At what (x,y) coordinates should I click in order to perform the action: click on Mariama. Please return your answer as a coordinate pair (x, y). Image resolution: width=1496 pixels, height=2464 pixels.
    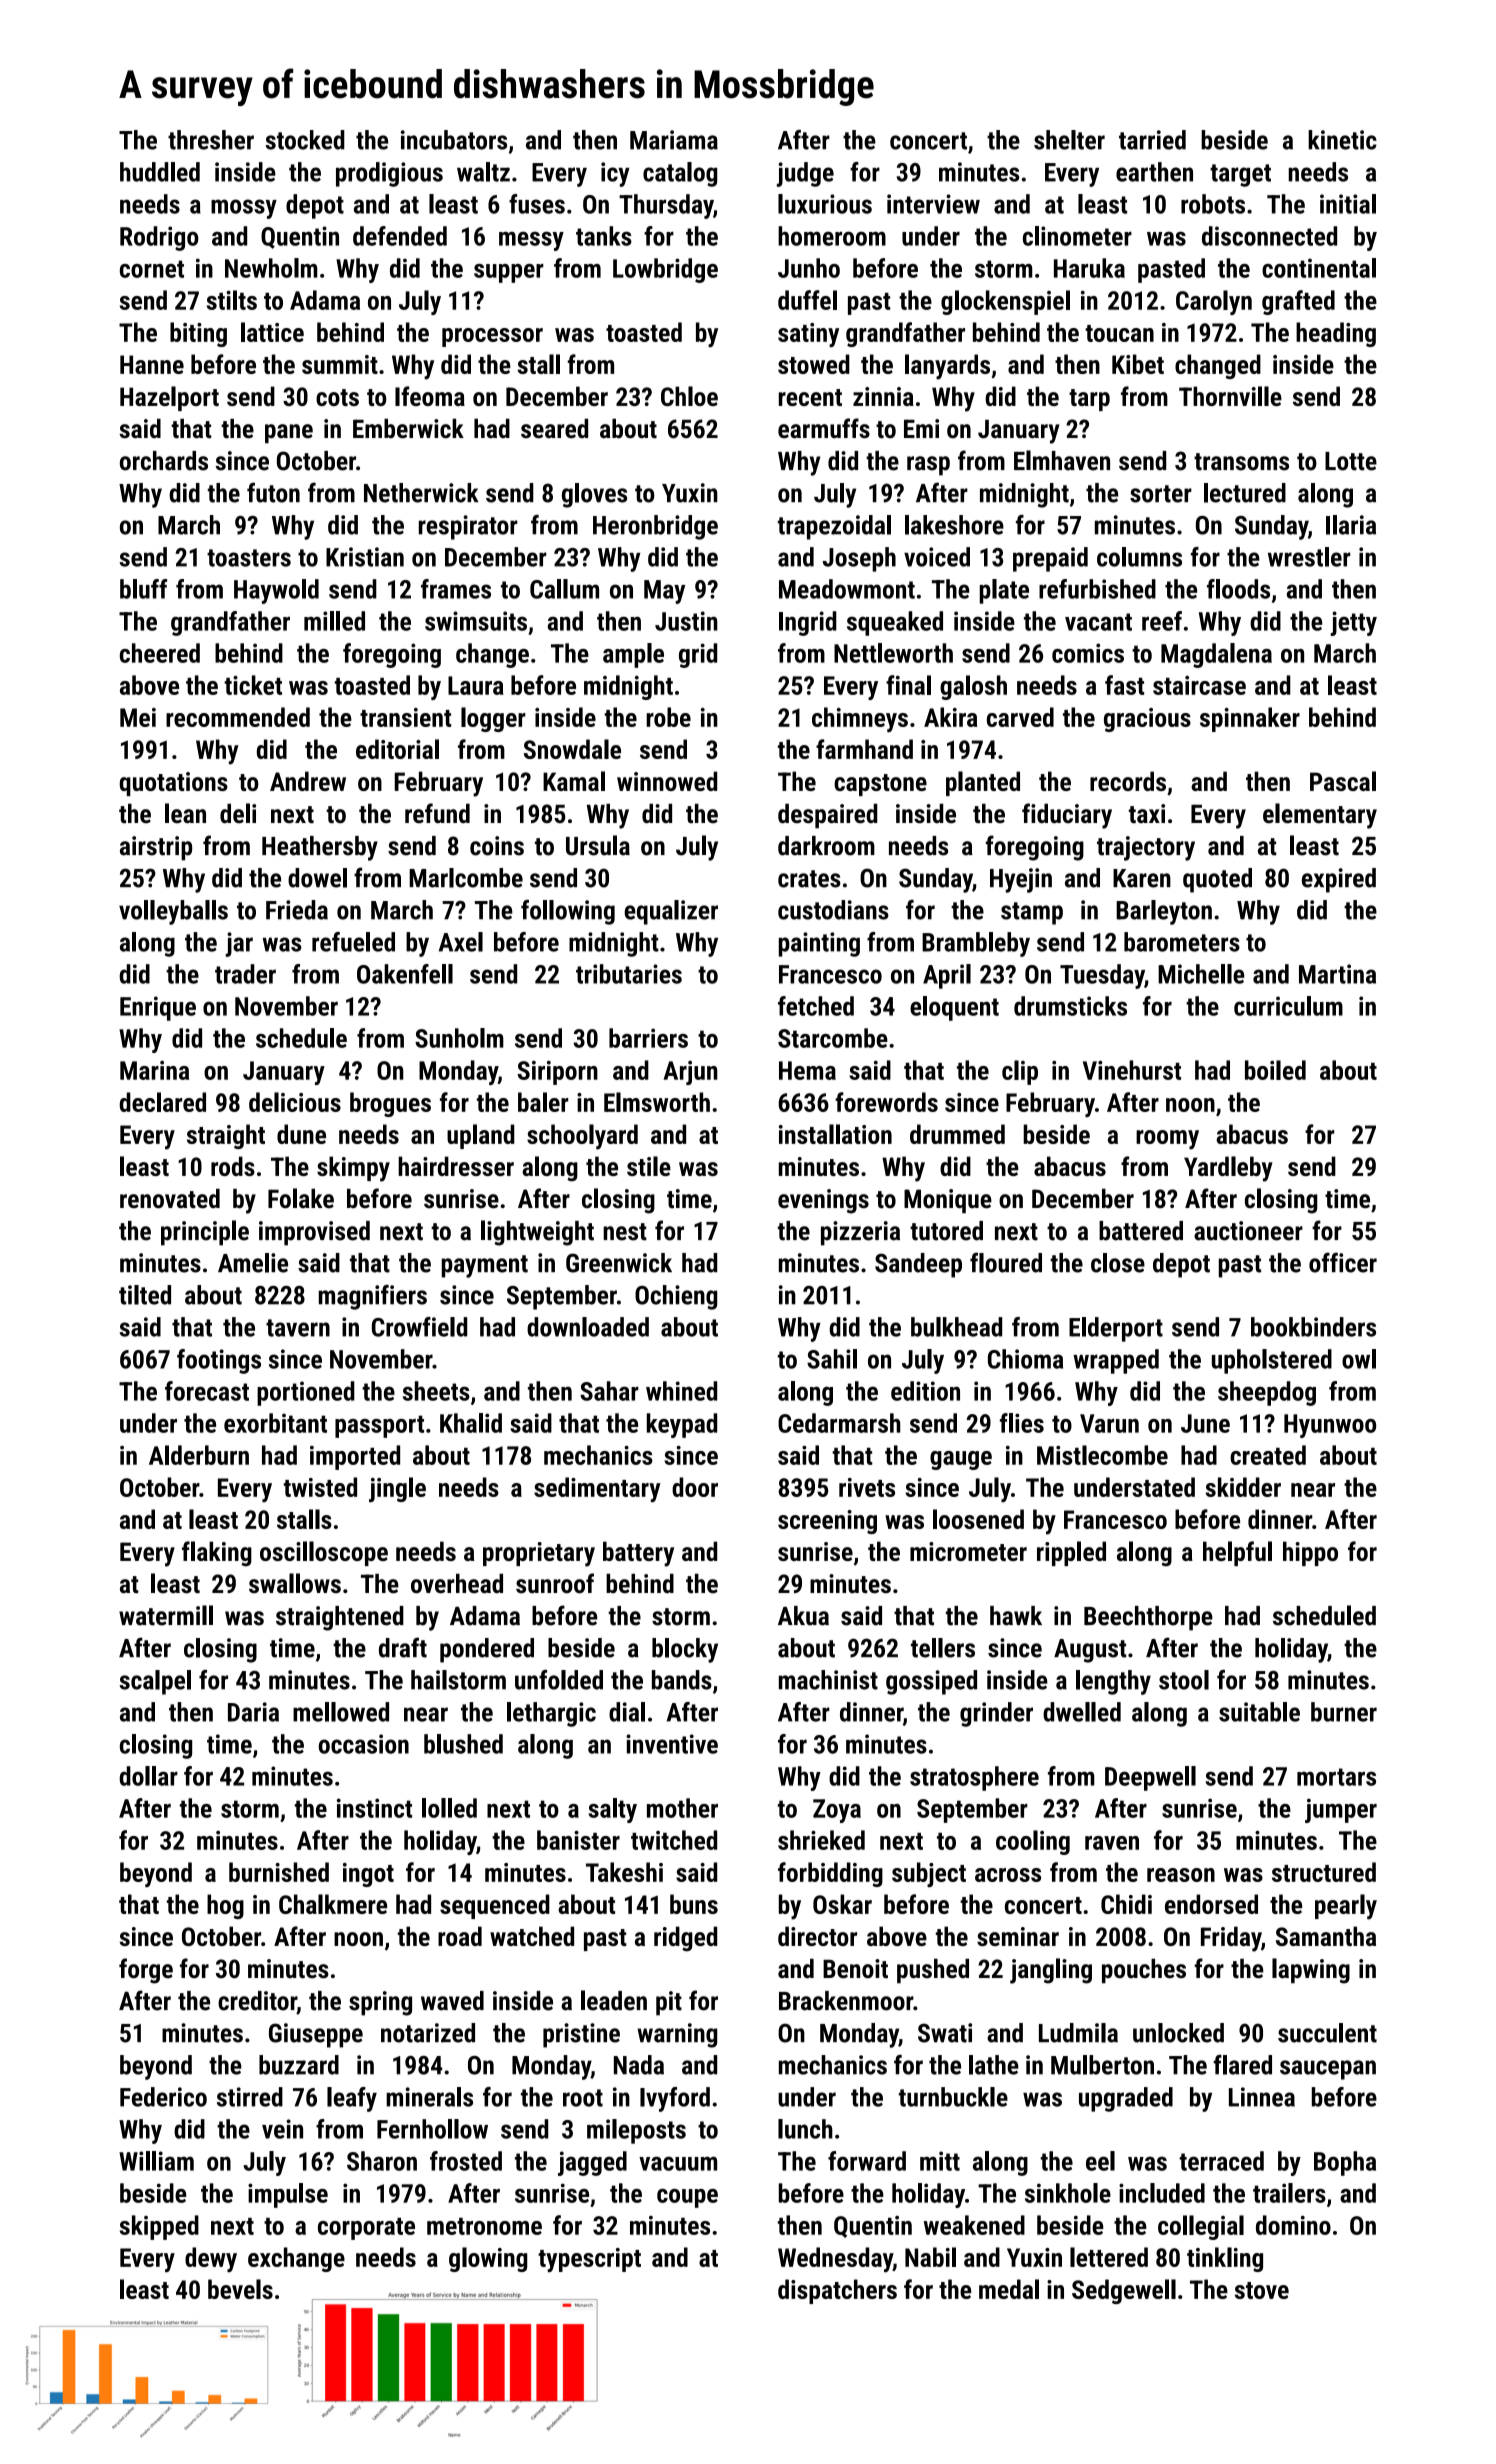
    Looking at the image, I should click on (674, 140).
